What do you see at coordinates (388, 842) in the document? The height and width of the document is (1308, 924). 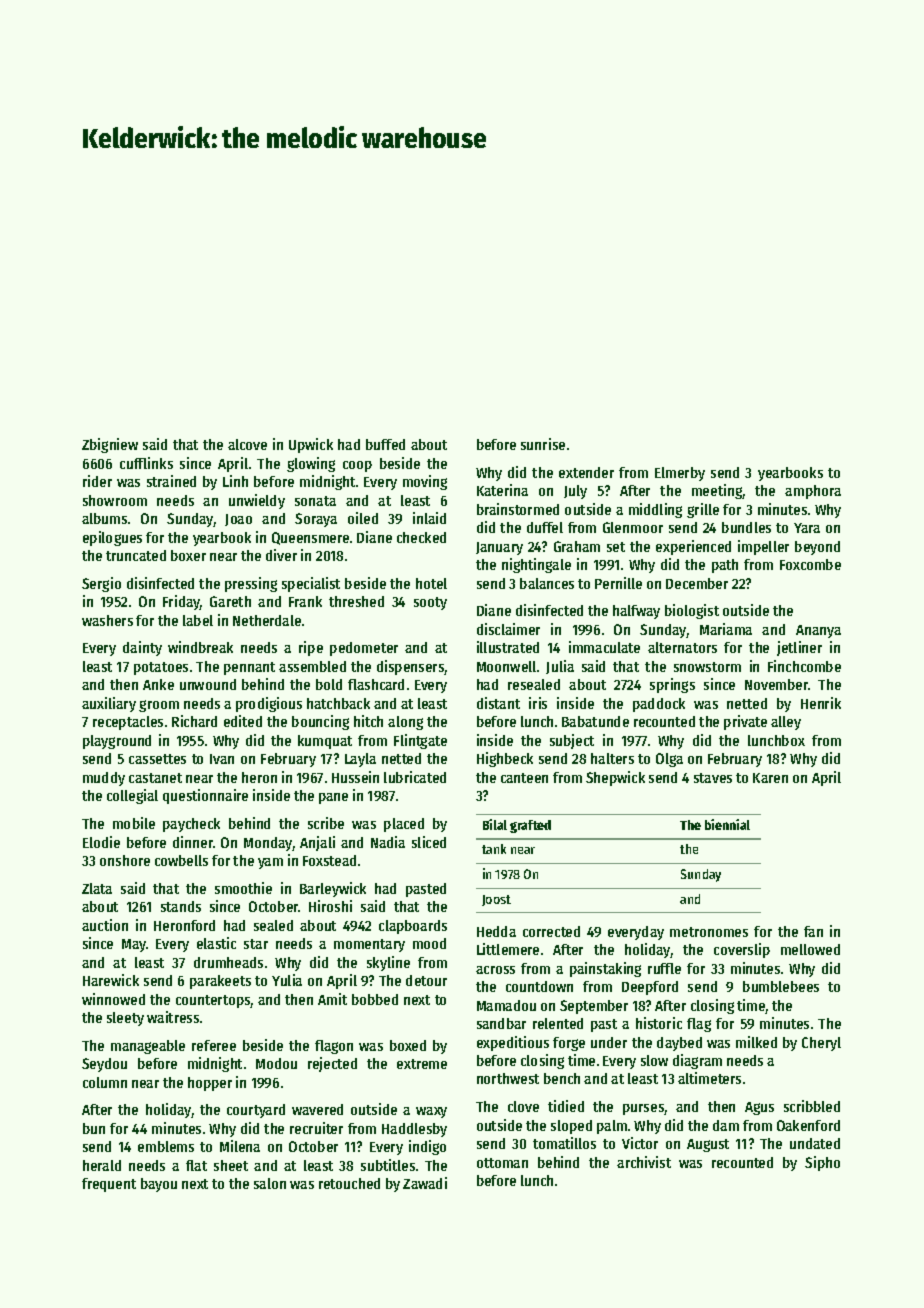 I see `Nadia` at bounding box center [388, 842].
